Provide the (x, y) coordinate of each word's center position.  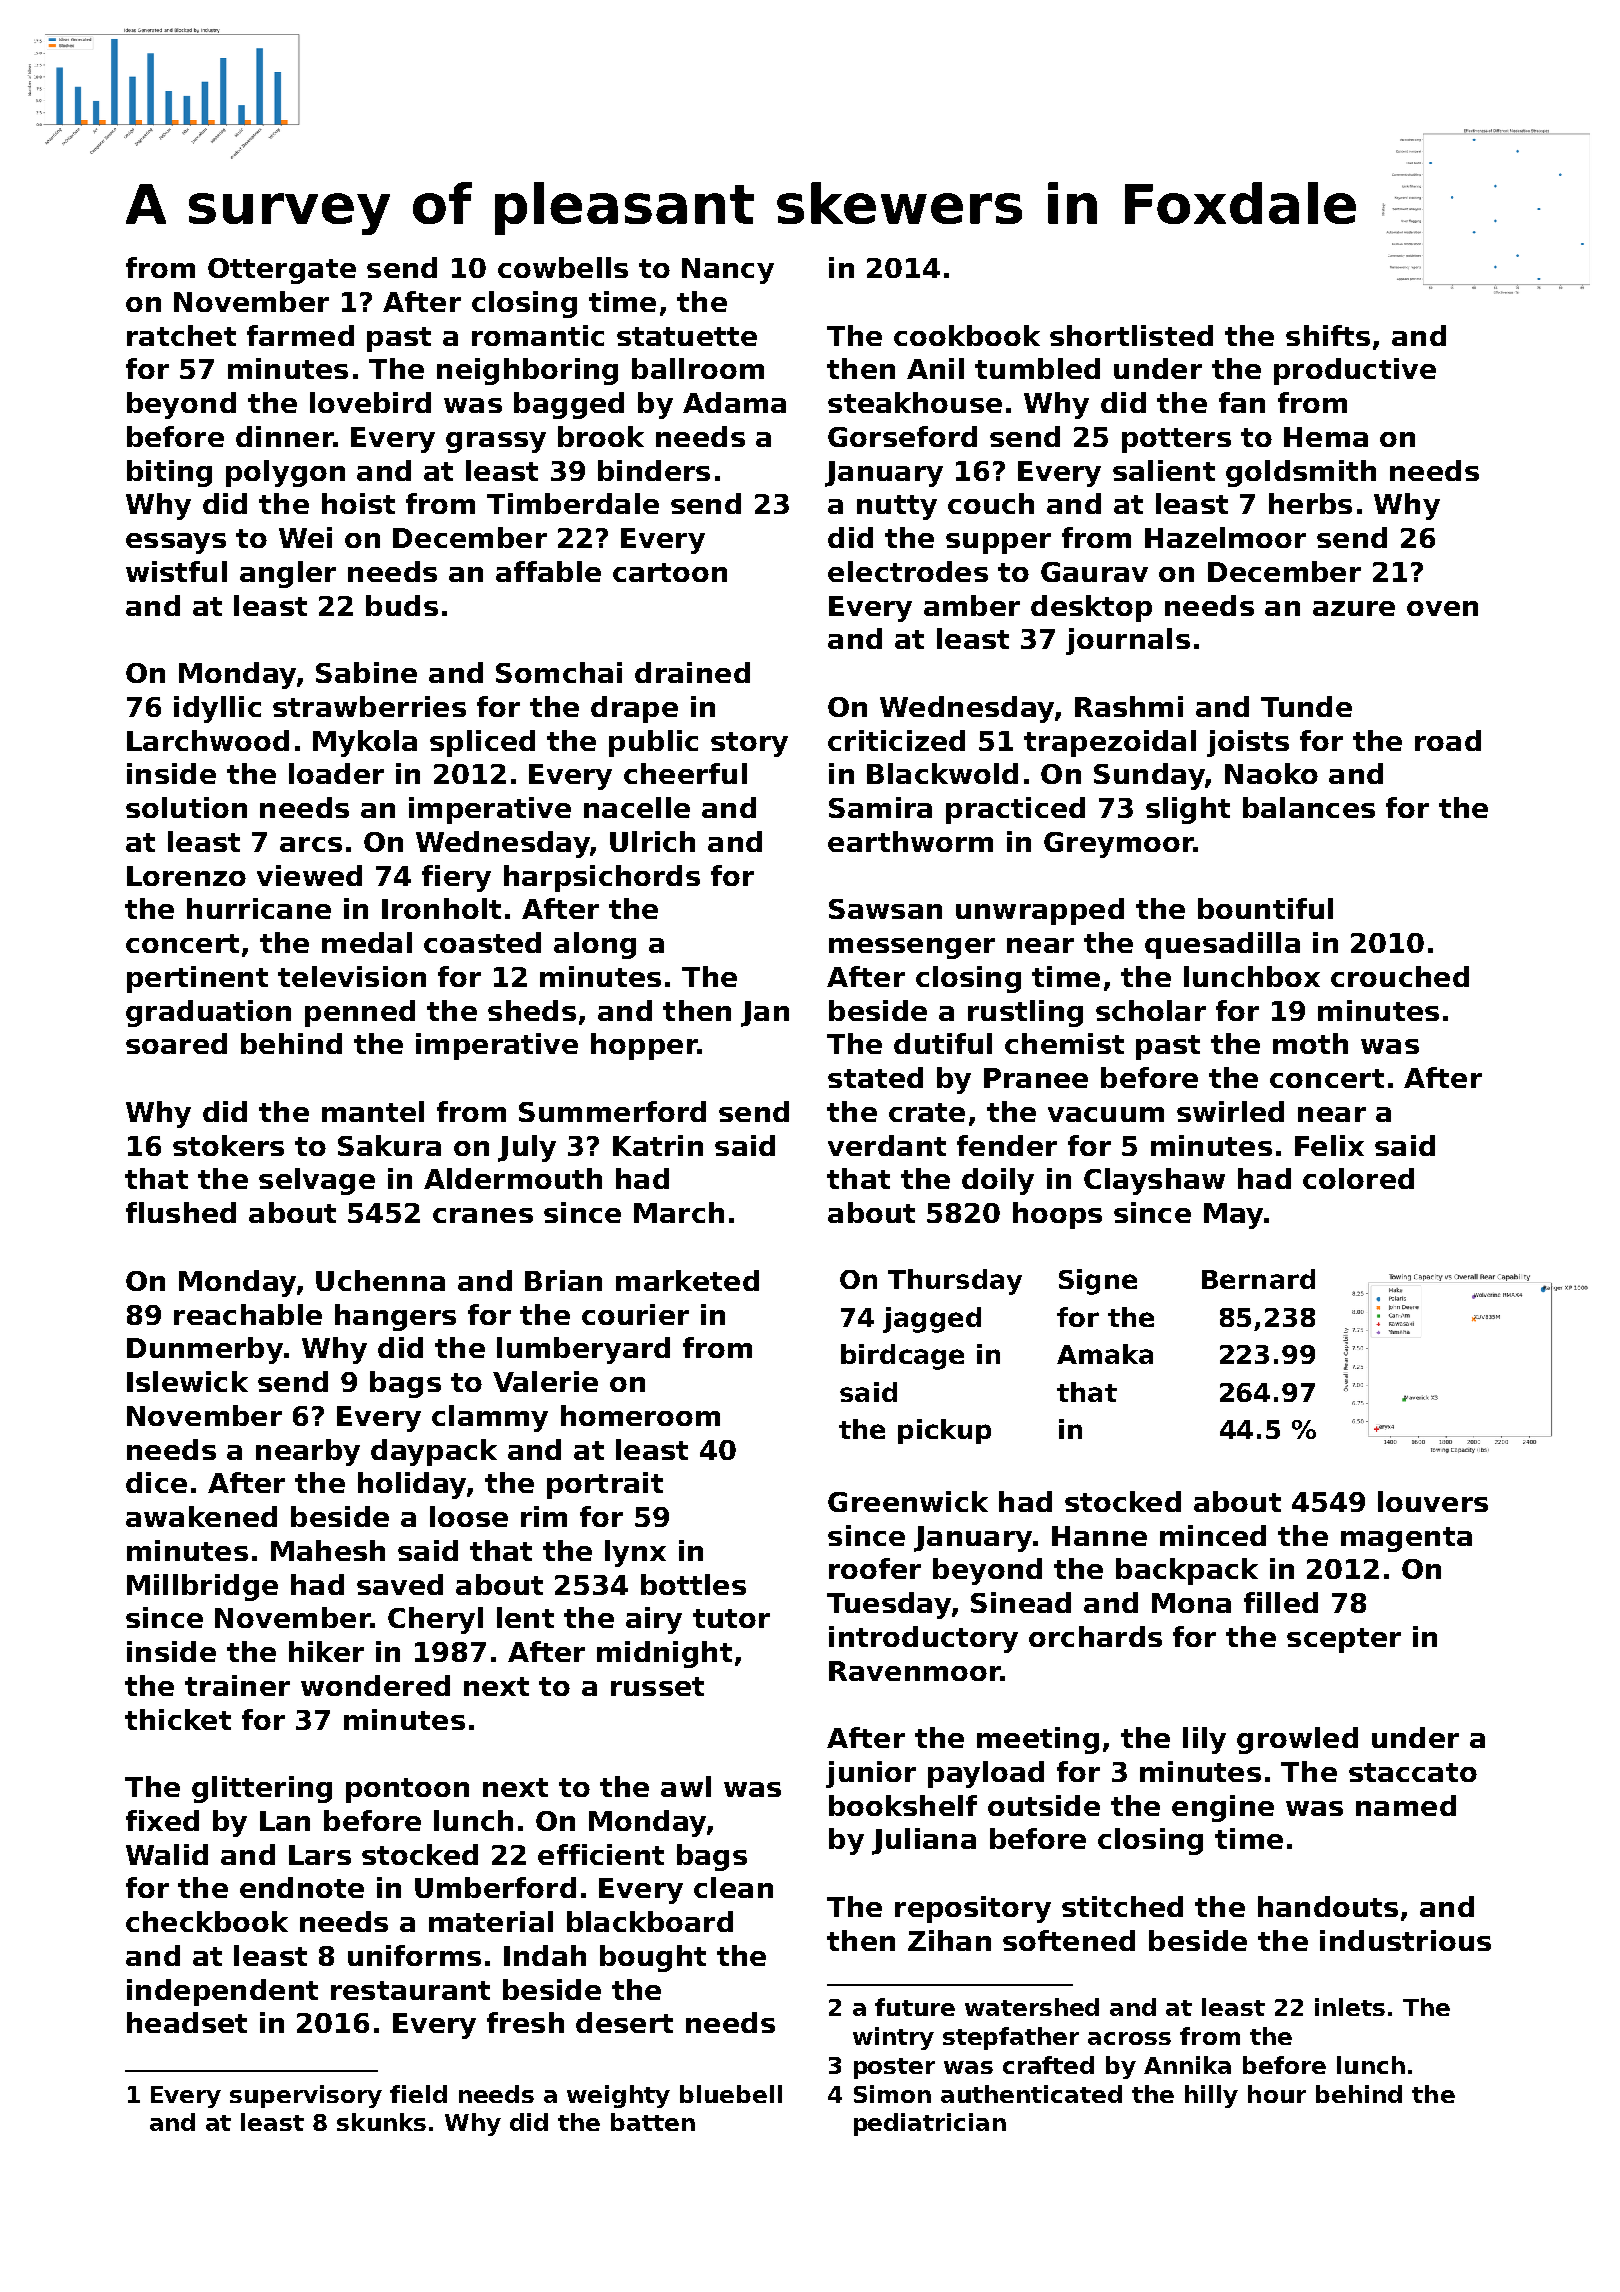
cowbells (563, 267)
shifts (1328, 335)
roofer (875, 1568)
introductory (923, 1639)
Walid (167, 1854)
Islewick (187, 1381)
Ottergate (282, 271)
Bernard (1258, 1279)
